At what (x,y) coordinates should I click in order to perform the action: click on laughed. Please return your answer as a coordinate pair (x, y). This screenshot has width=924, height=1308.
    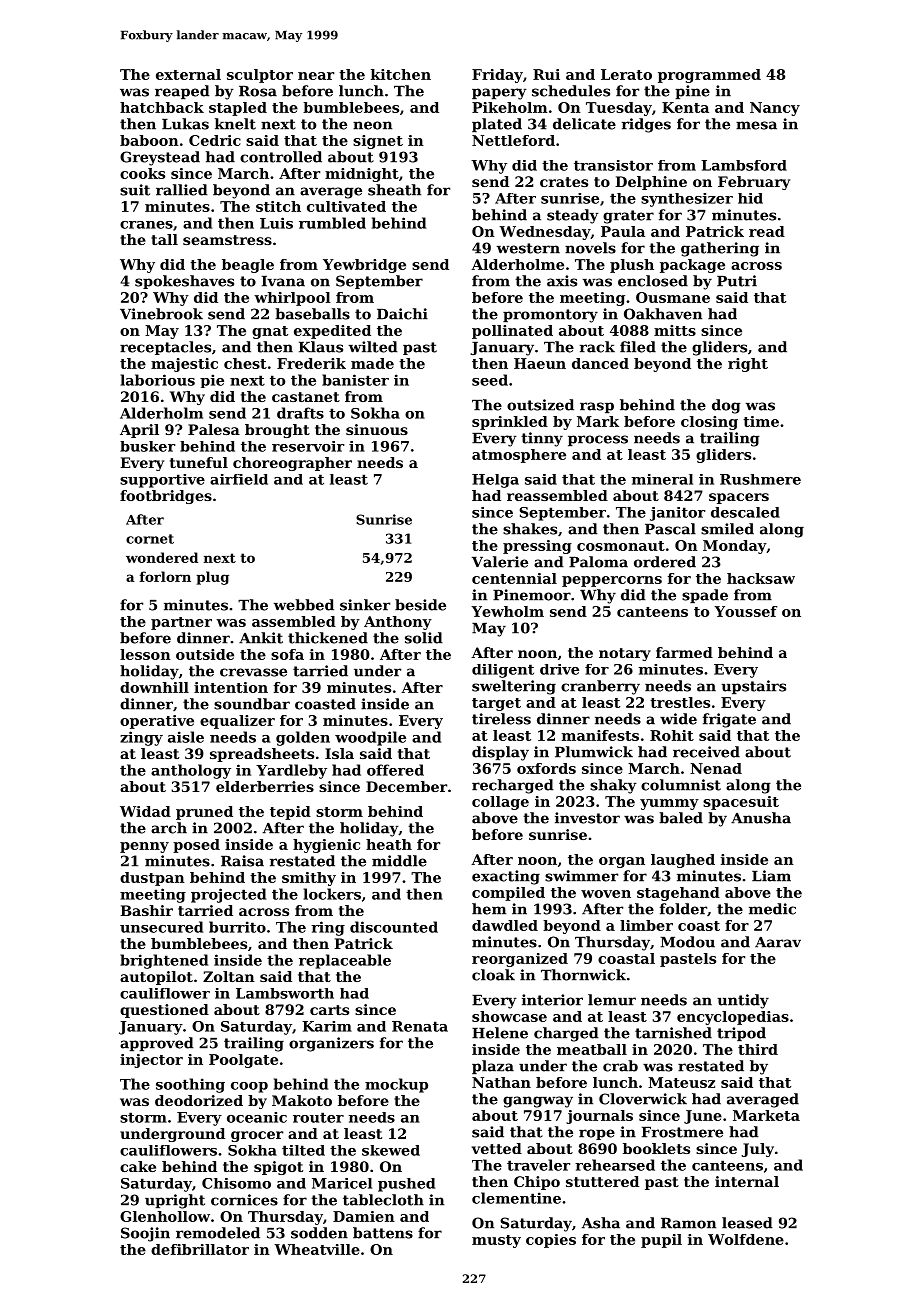
    Looking at the image, I should click on (683, 861).
